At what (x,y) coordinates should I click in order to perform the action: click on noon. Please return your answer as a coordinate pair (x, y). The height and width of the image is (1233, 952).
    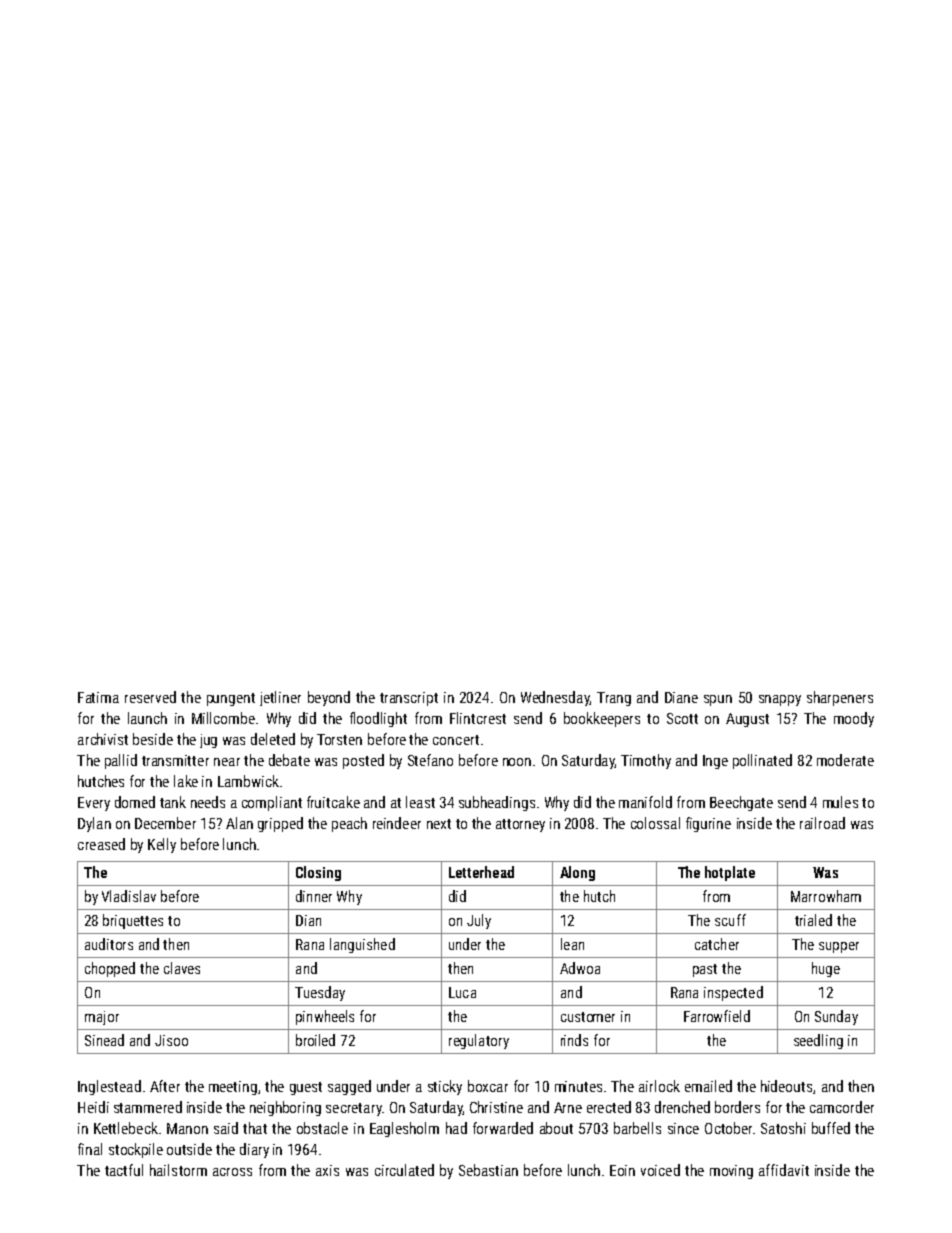
    Looking at the image, I should click on (517, 762).
